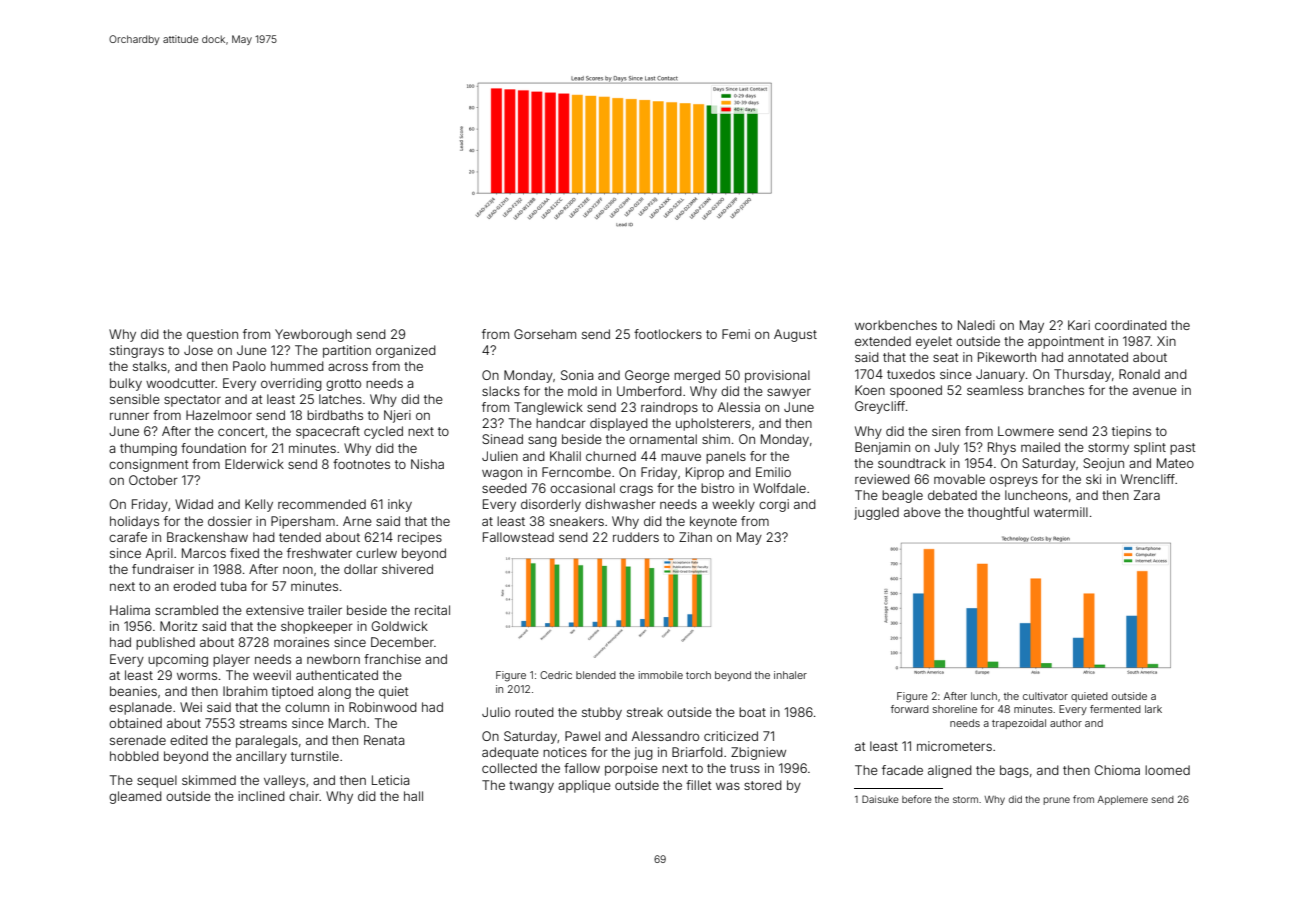 Image resolution: width=1308 pixels, height=924 pixels. I want to click on along, so click(334, 692).
